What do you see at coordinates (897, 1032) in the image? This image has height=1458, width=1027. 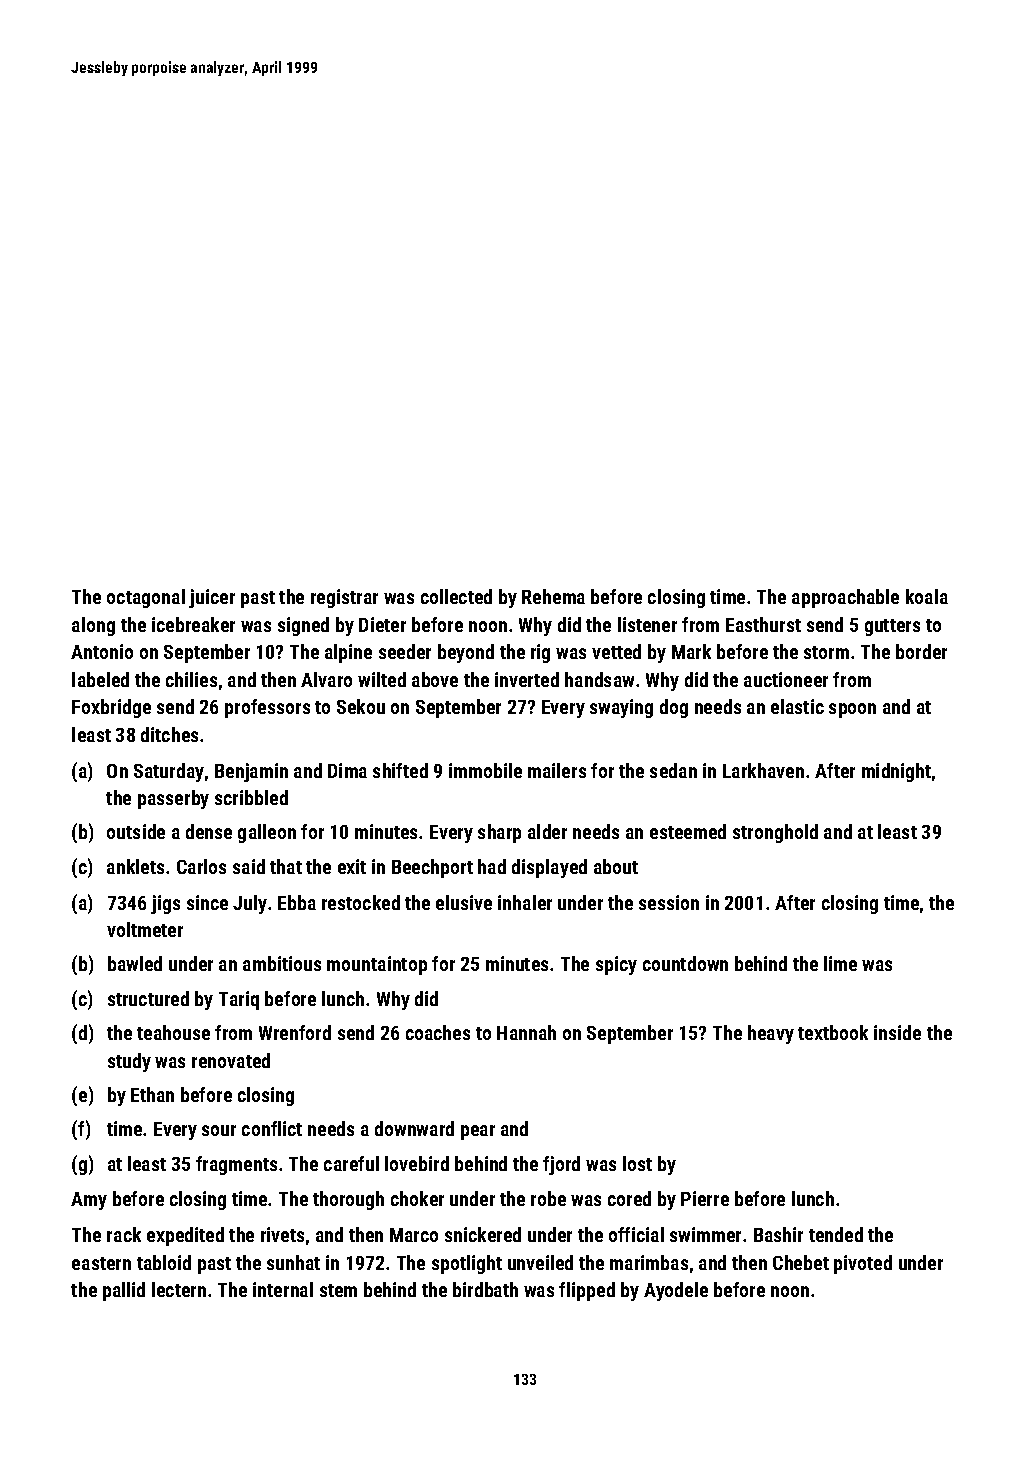 I see `inside` at bounding box center [897, 1032].
